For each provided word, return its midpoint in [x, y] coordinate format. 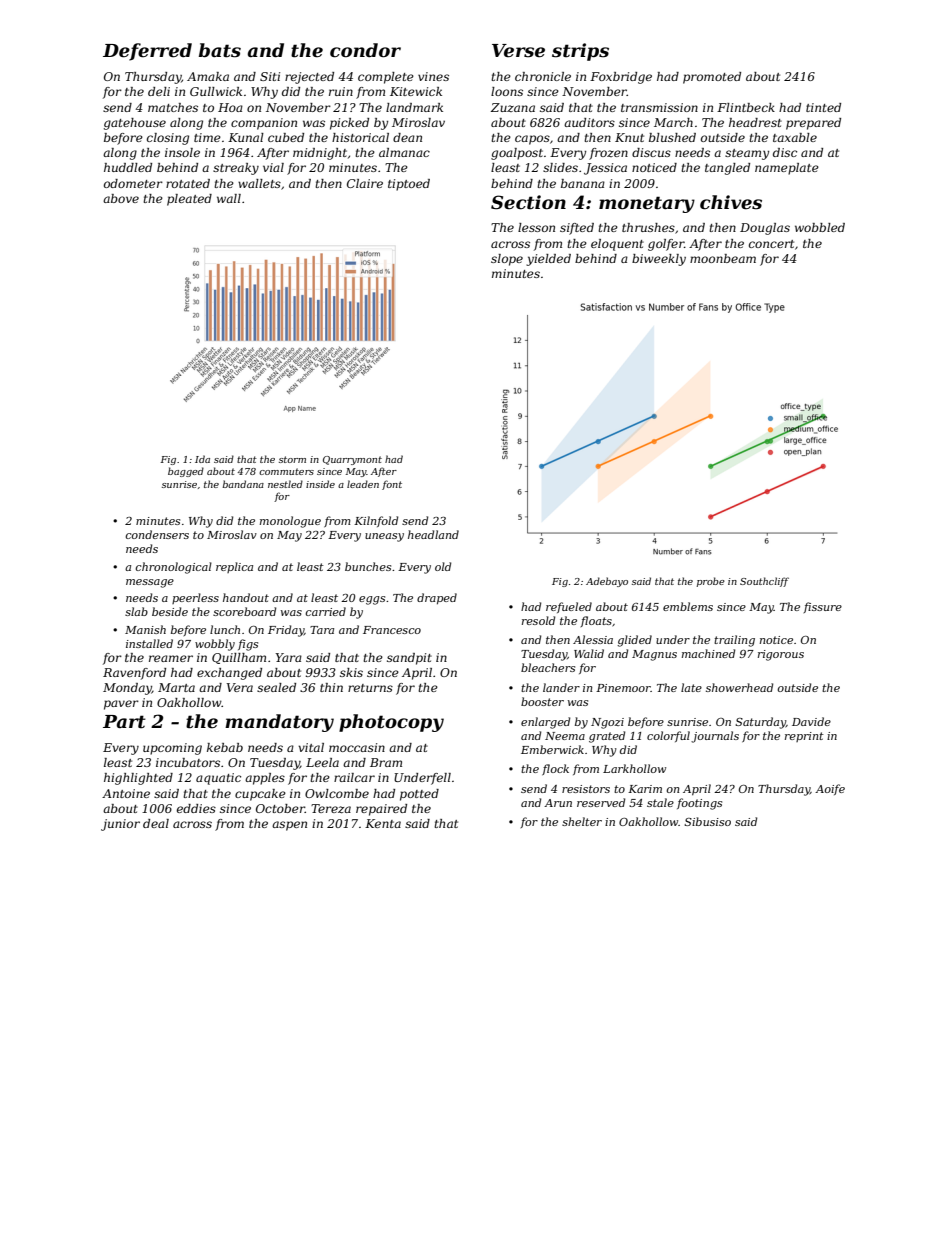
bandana [243, 484]
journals [715, 737]
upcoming [172, 749]
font [392, 485]
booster [542, 701]
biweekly [659, 260]
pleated [189, 200]
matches [173, 107]
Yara [288, 657]
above [121, 198]
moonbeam [723, 258]
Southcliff [764, 582]
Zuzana [513, 107]
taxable [795, 137]
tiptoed [409, 185]
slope [507, 260]
